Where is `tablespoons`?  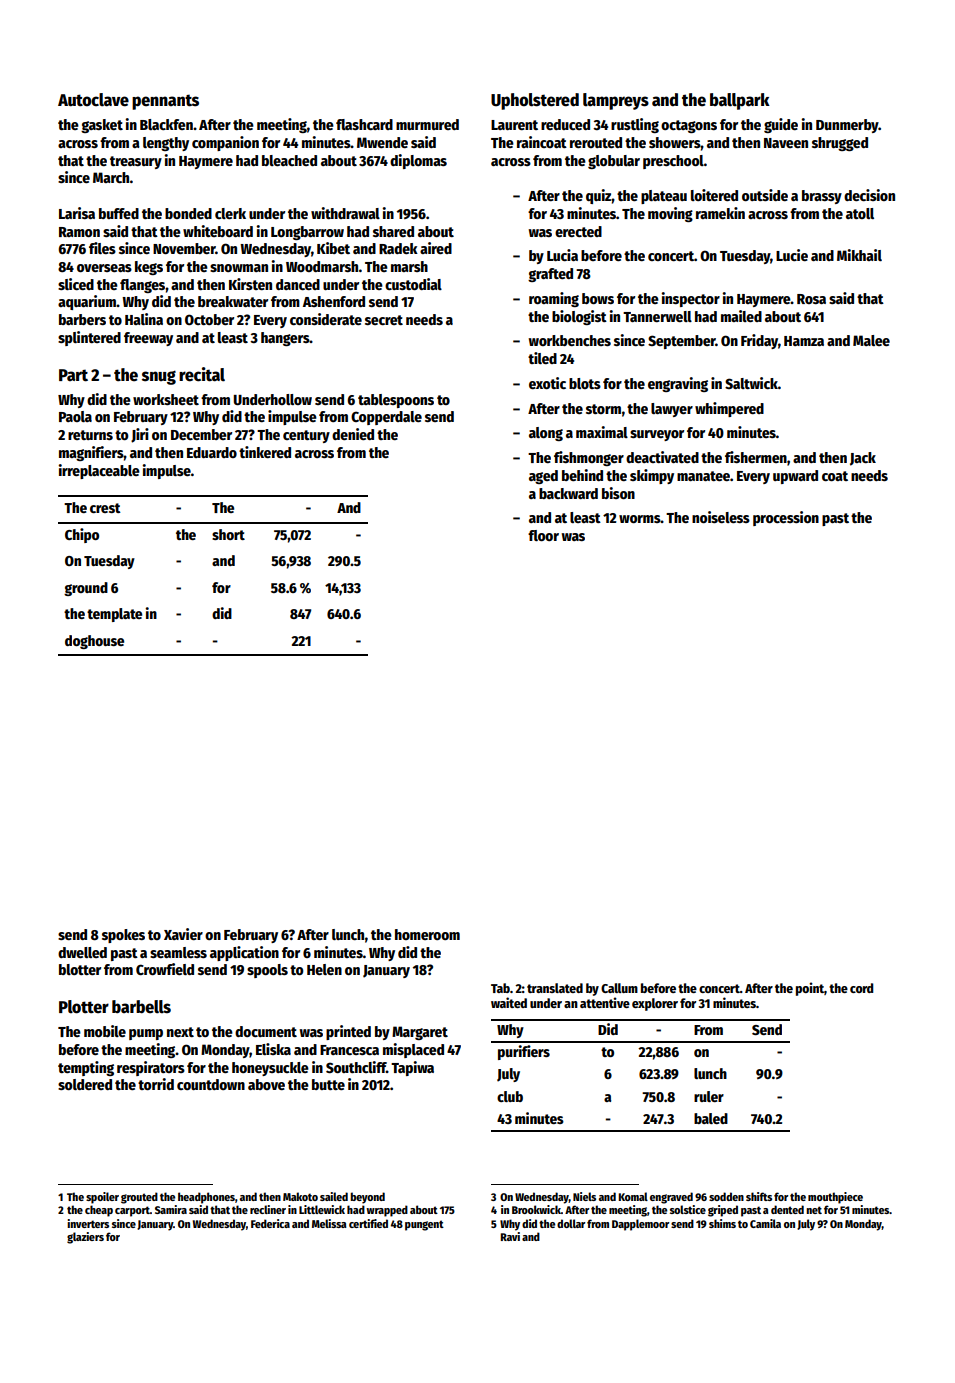 tablespoons is located at coordinates (396, 401).
